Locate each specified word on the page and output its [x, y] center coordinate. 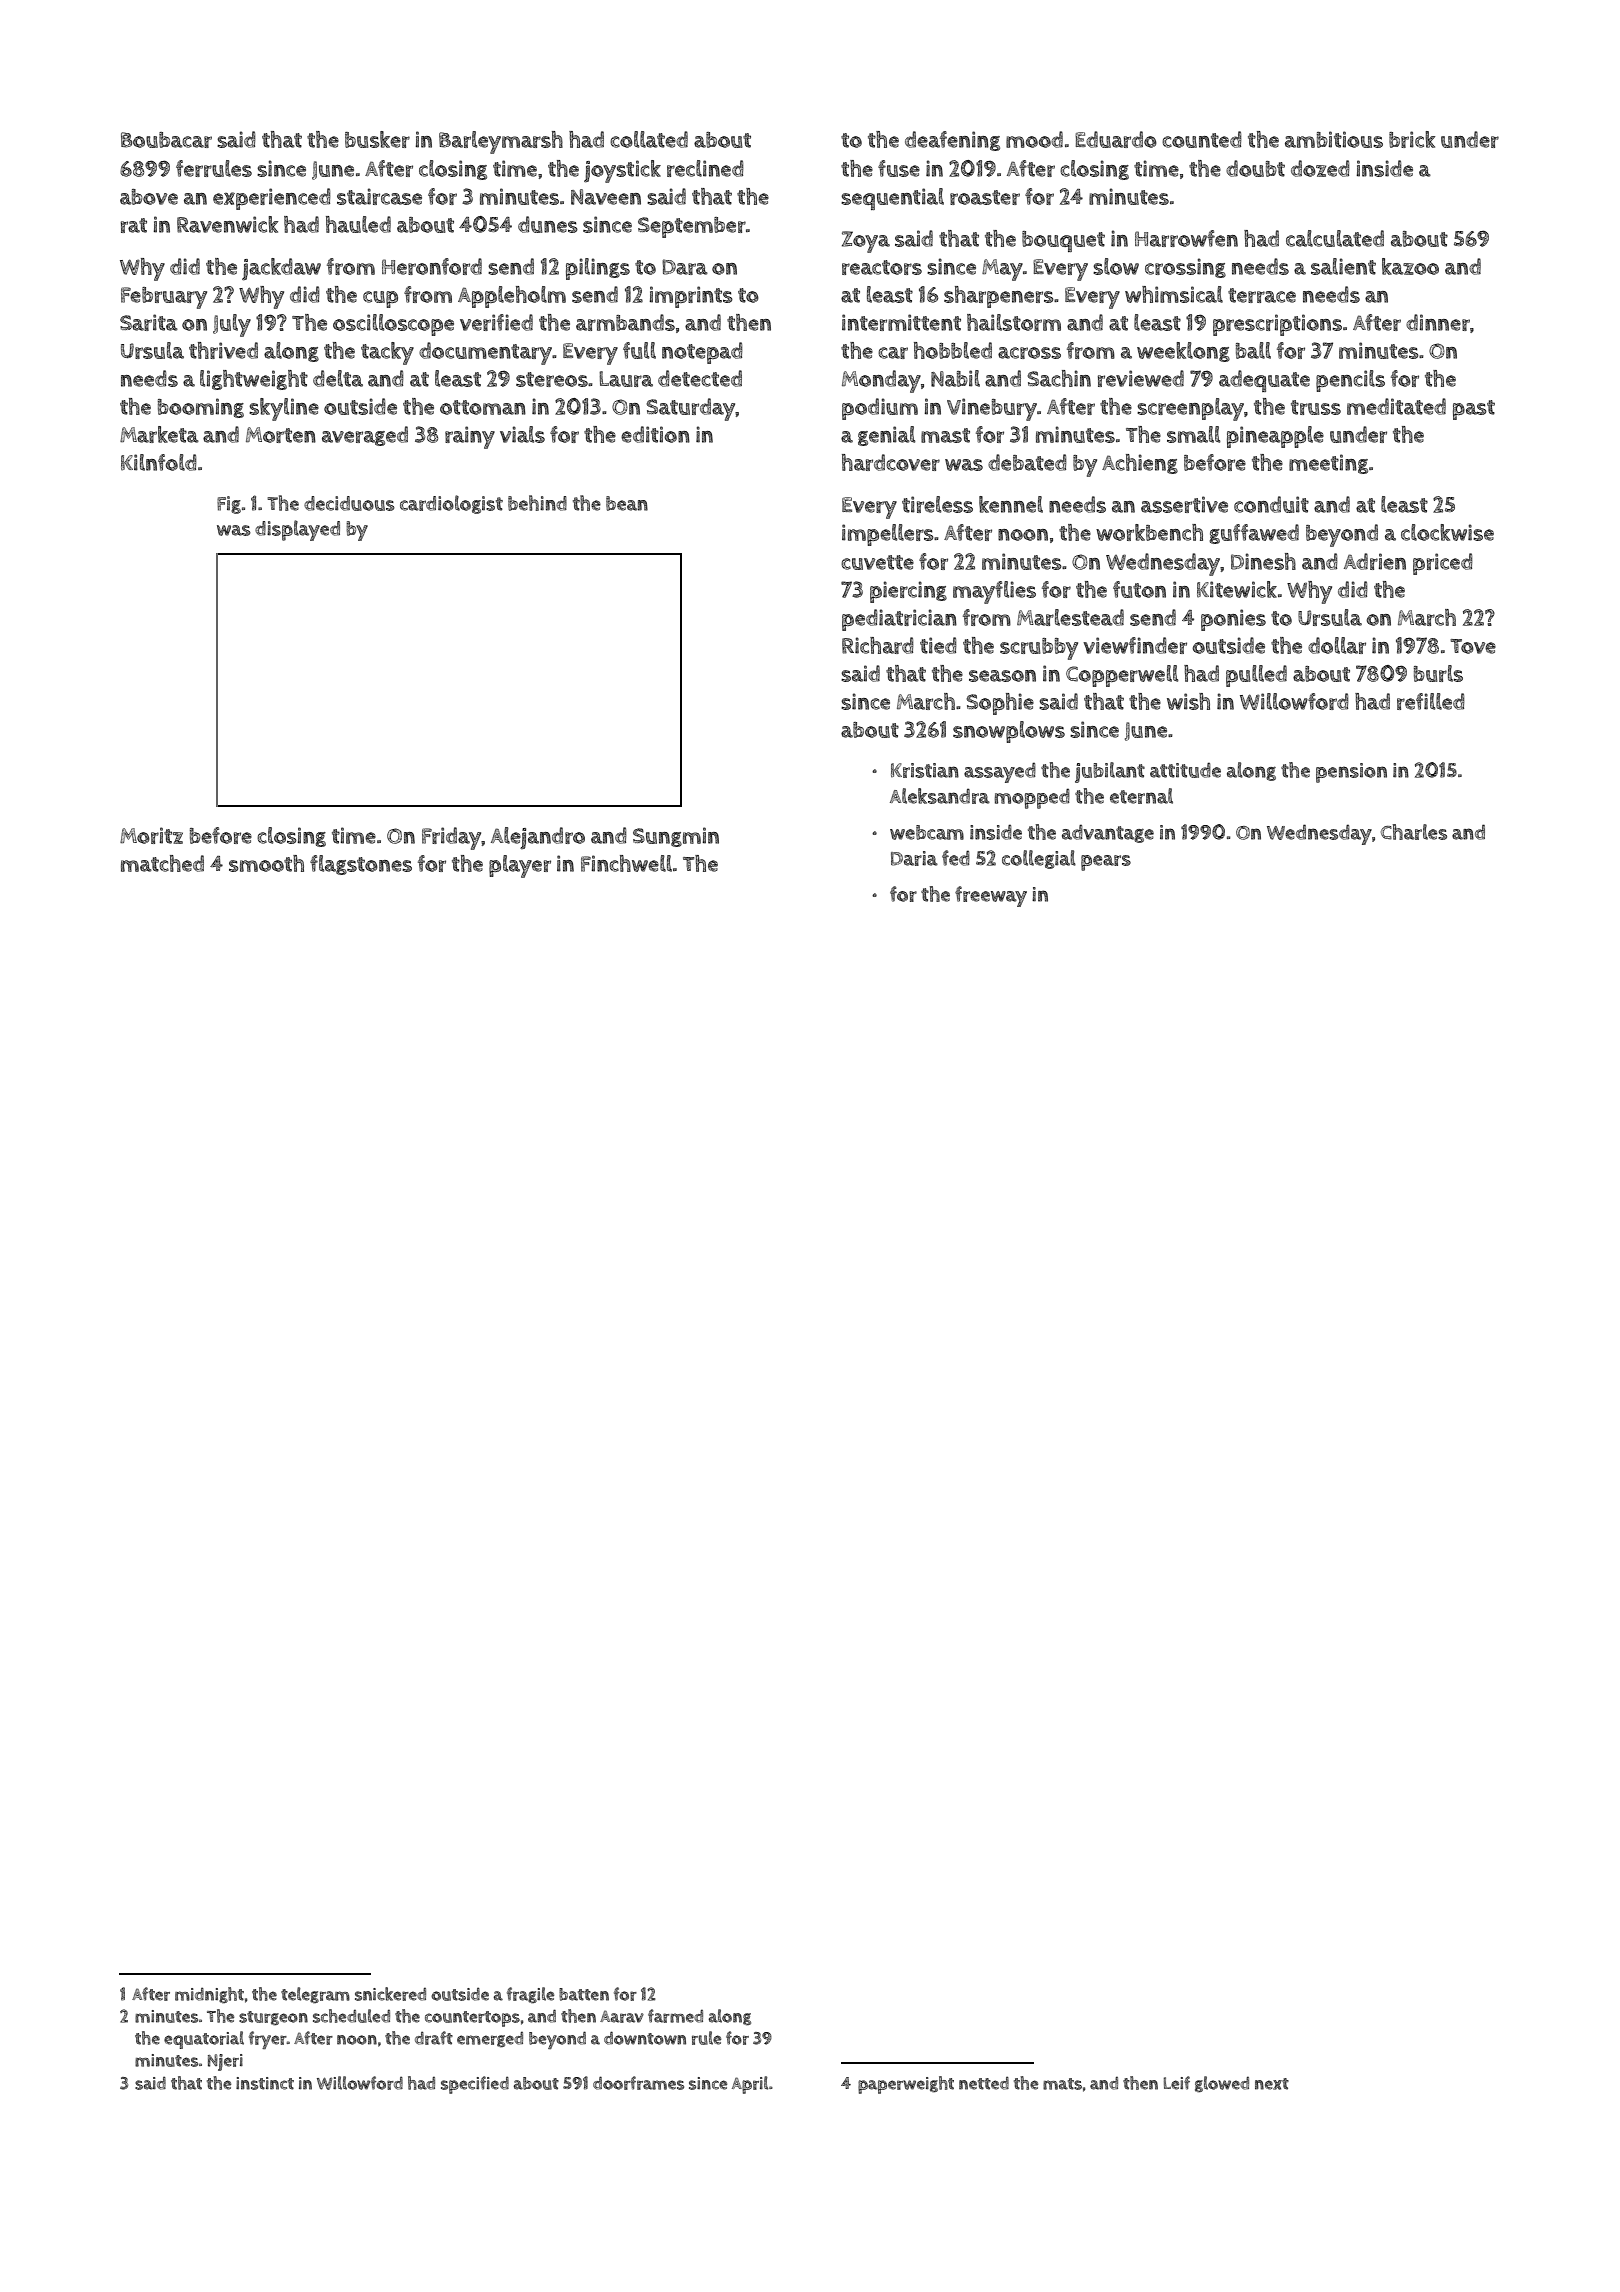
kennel [1011, 504]
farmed [675, 2016]
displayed [297, 530]
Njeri [225, 2062]
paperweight [906, 2085]
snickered [390, 1994]
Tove [1473, 646]
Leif [1177, 2083]
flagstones [361, 865]
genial [887, 436]
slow [1116, 266]
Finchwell [626, 863]
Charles [1414, 832]
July [232, 325]
